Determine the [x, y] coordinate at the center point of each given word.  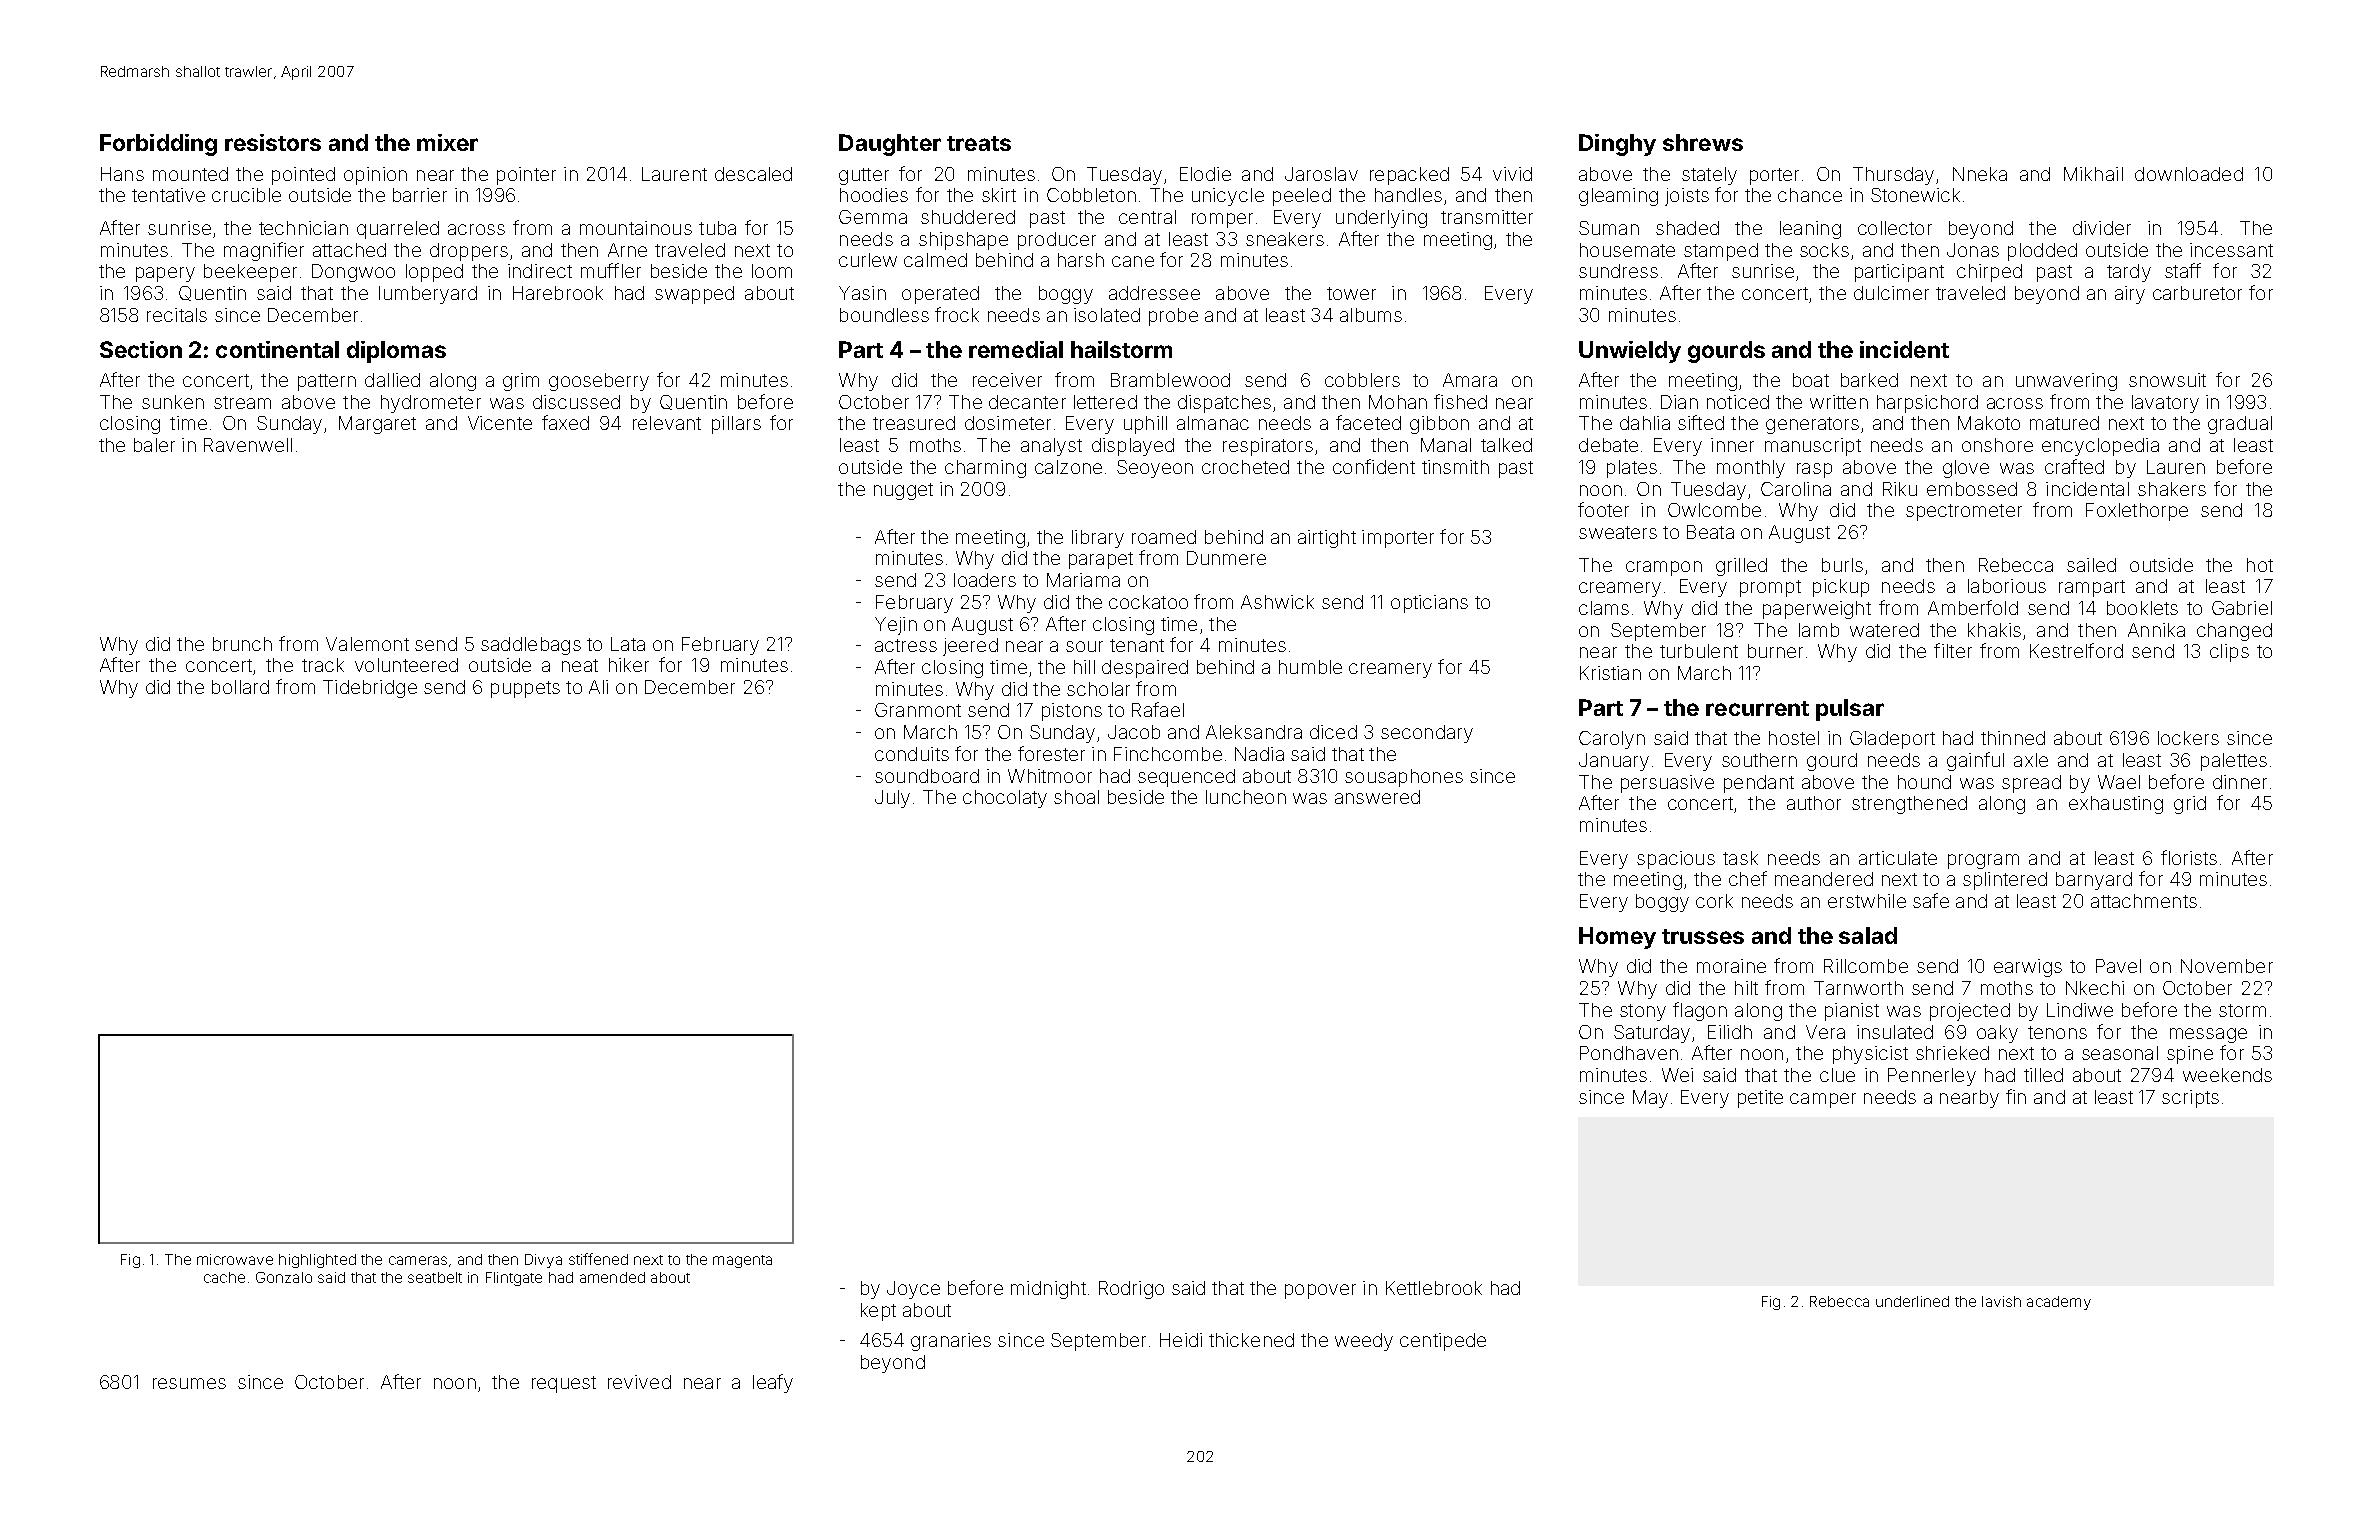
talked [1506, 445]
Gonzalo [284, 1277]
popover [1320, 1291]
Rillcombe [1866, 966]
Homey [1617, 938]
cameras [418, 1260]
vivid [1512, 174]
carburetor [2197, 293]
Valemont [367, 644]
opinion [375, 176]
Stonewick [1915, 195]
